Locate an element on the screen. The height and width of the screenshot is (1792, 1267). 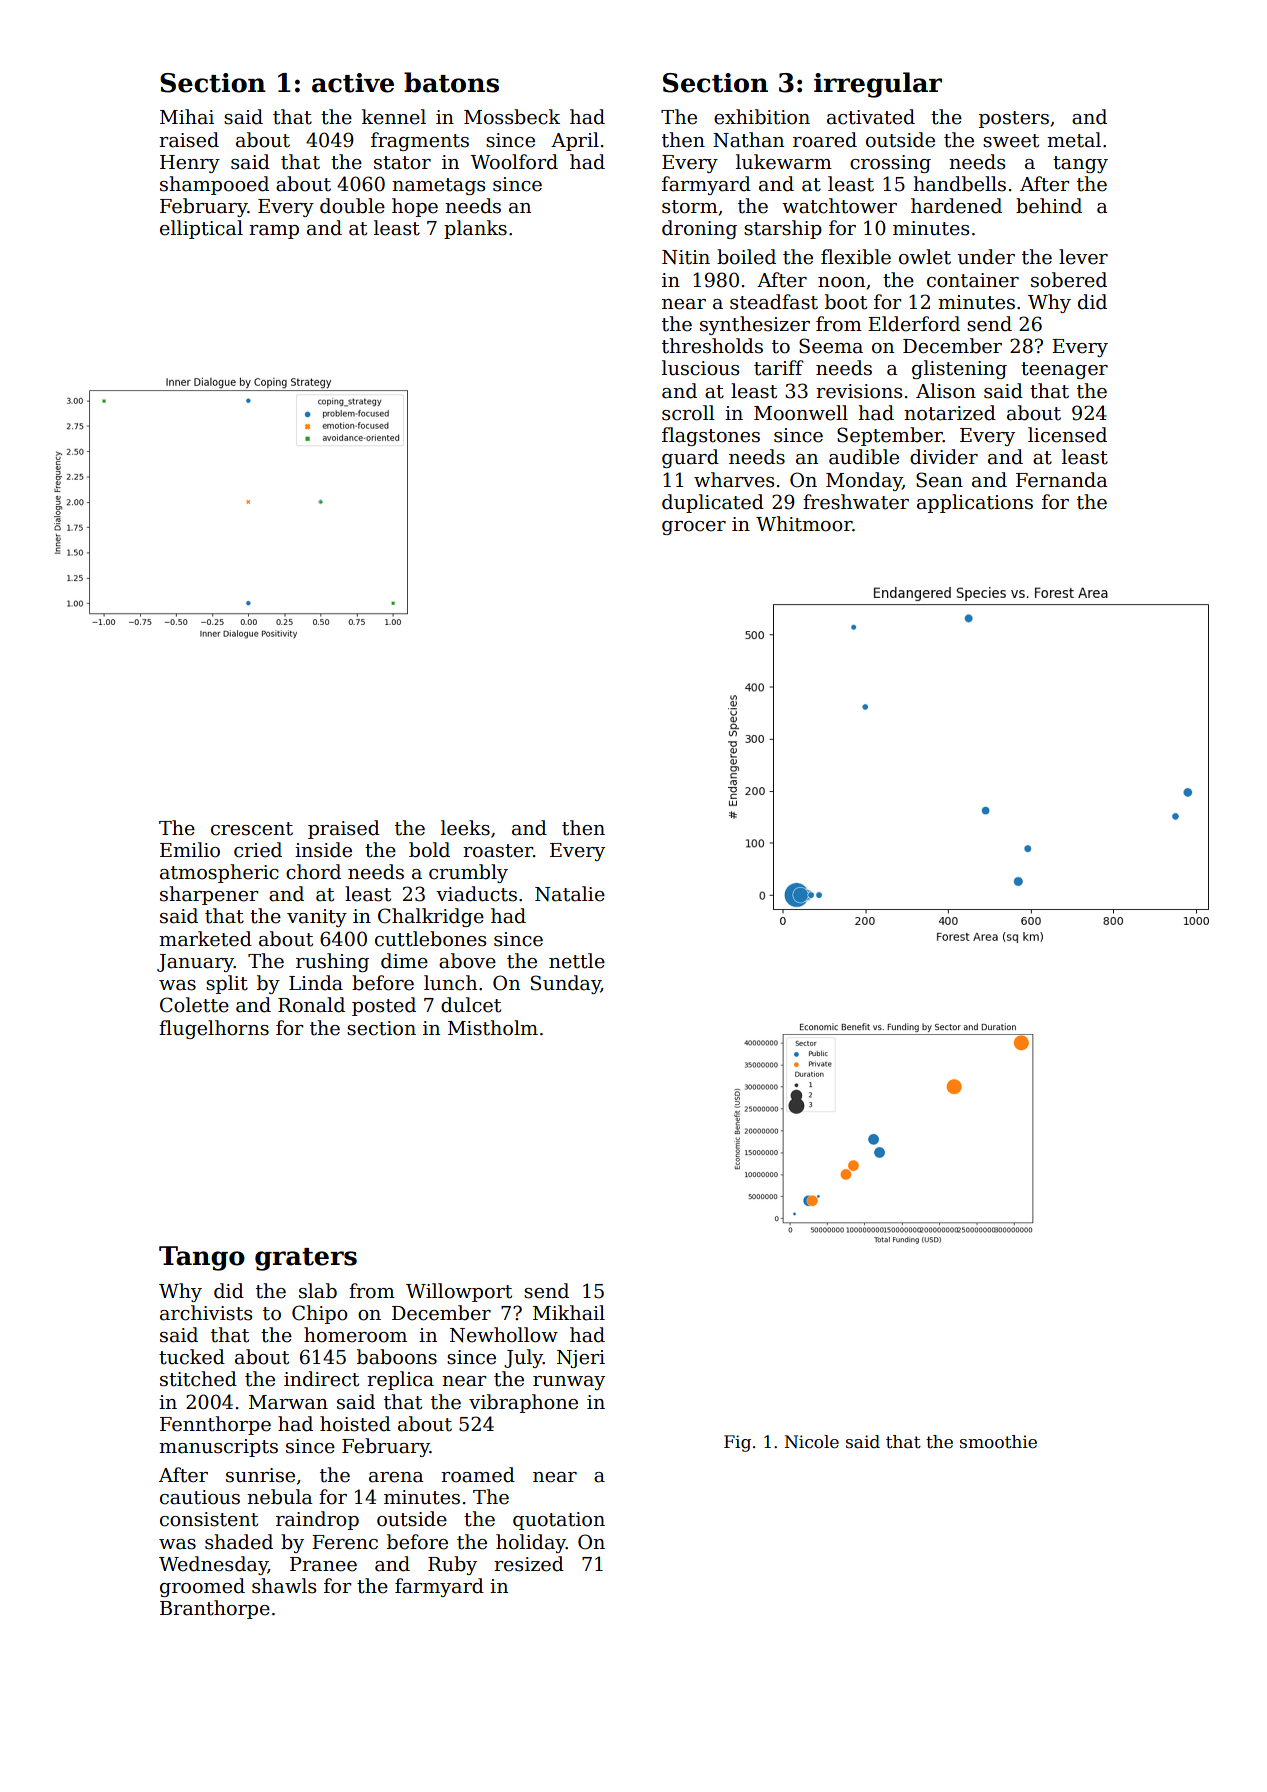
Fernanda is located at coordinates (1062, 480).
